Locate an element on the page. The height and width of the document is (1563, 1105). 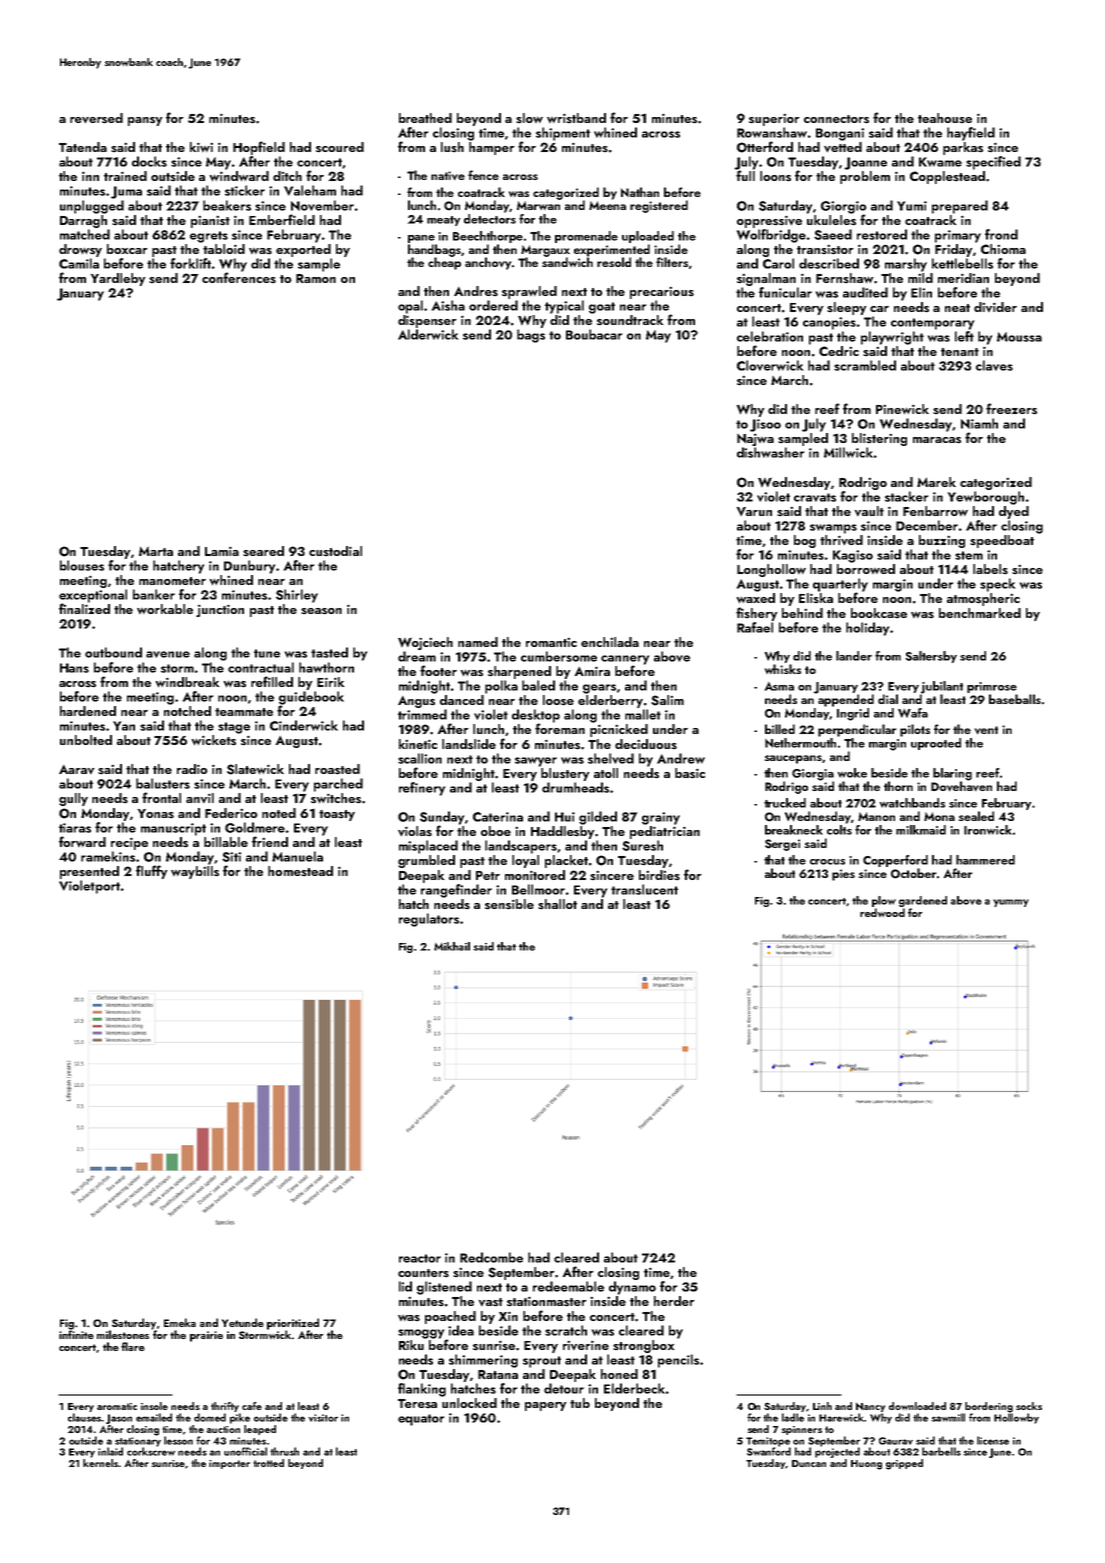
slow is located at coordinates (529, 118).
